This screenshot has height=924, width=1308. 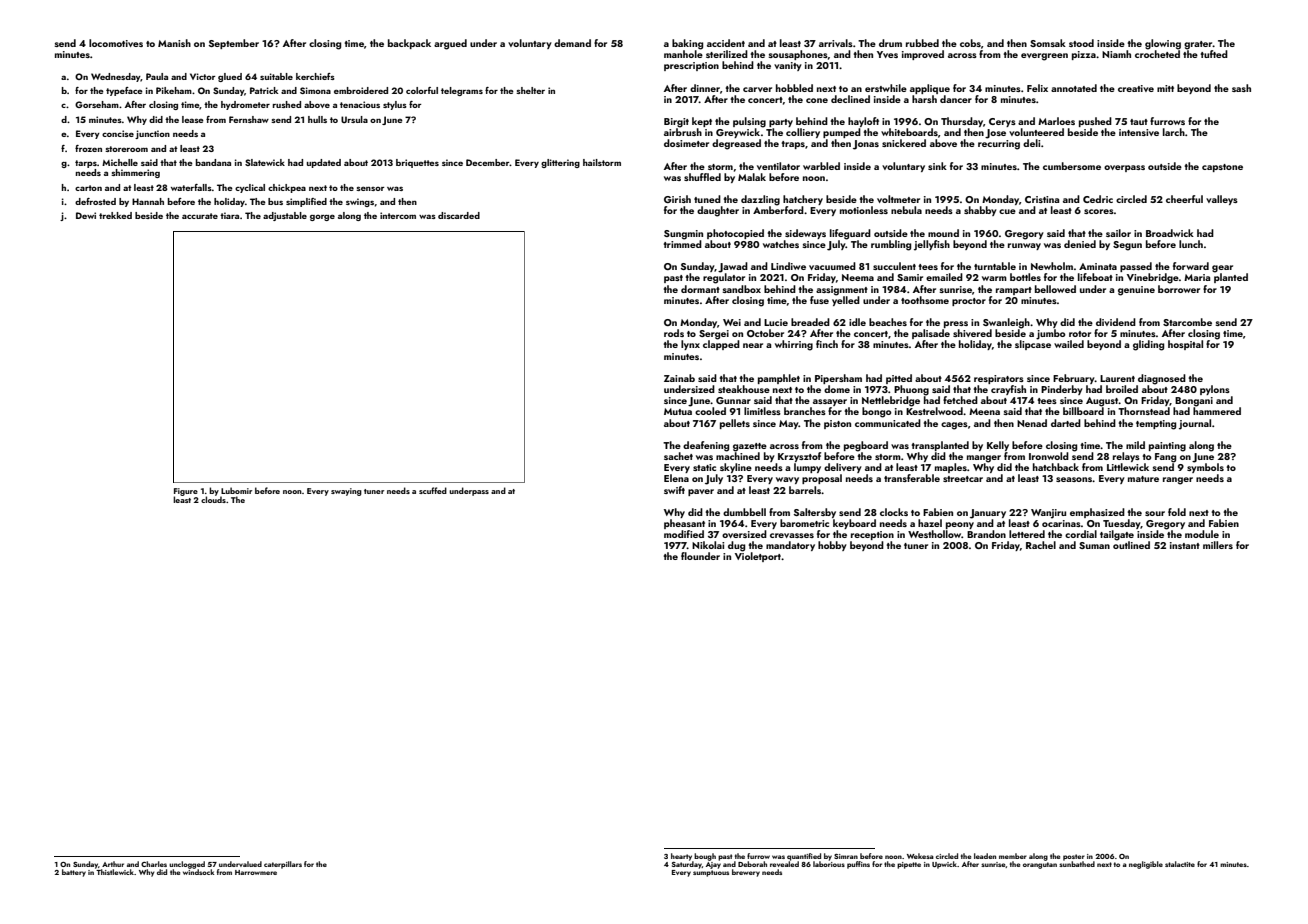 I want to click on Zainab, so click(x=679, y=378).
